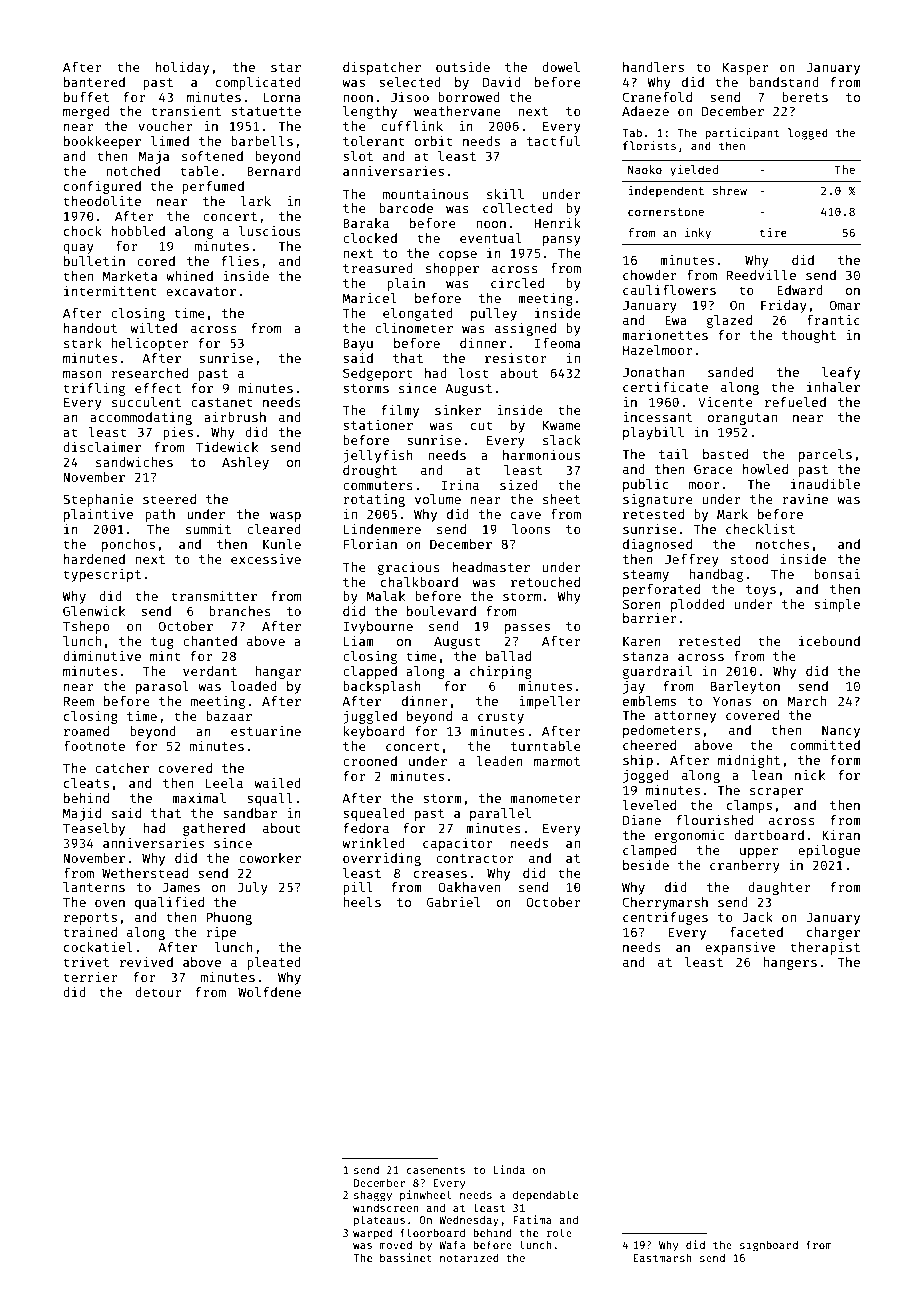 The image size is (924, 1308). Describe the element at coordinates (90, 977) in the image. I see `terrier` at that location.
